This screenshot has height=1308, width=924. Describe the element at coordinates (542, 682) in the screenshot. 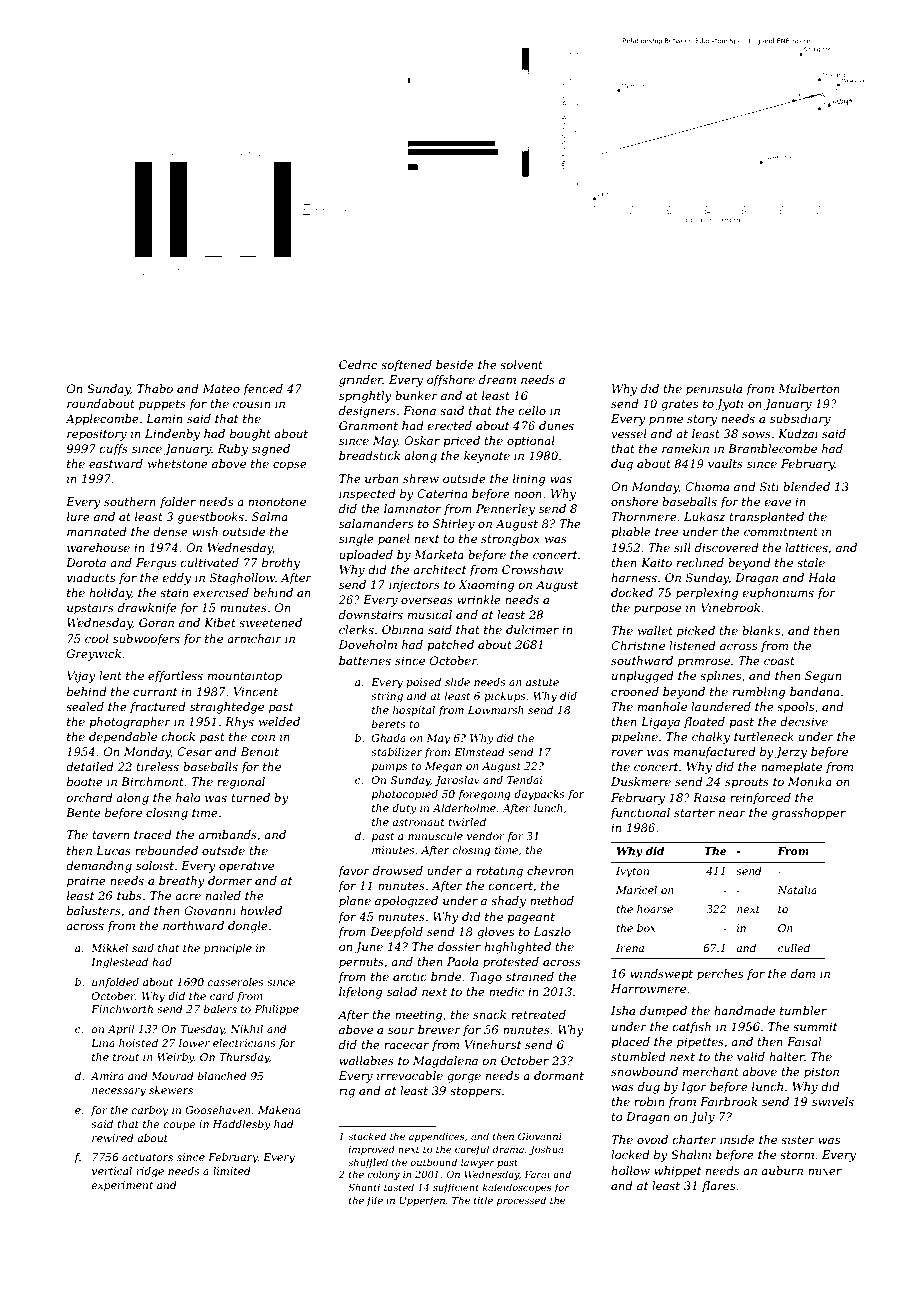

I see `astute` at that location.
